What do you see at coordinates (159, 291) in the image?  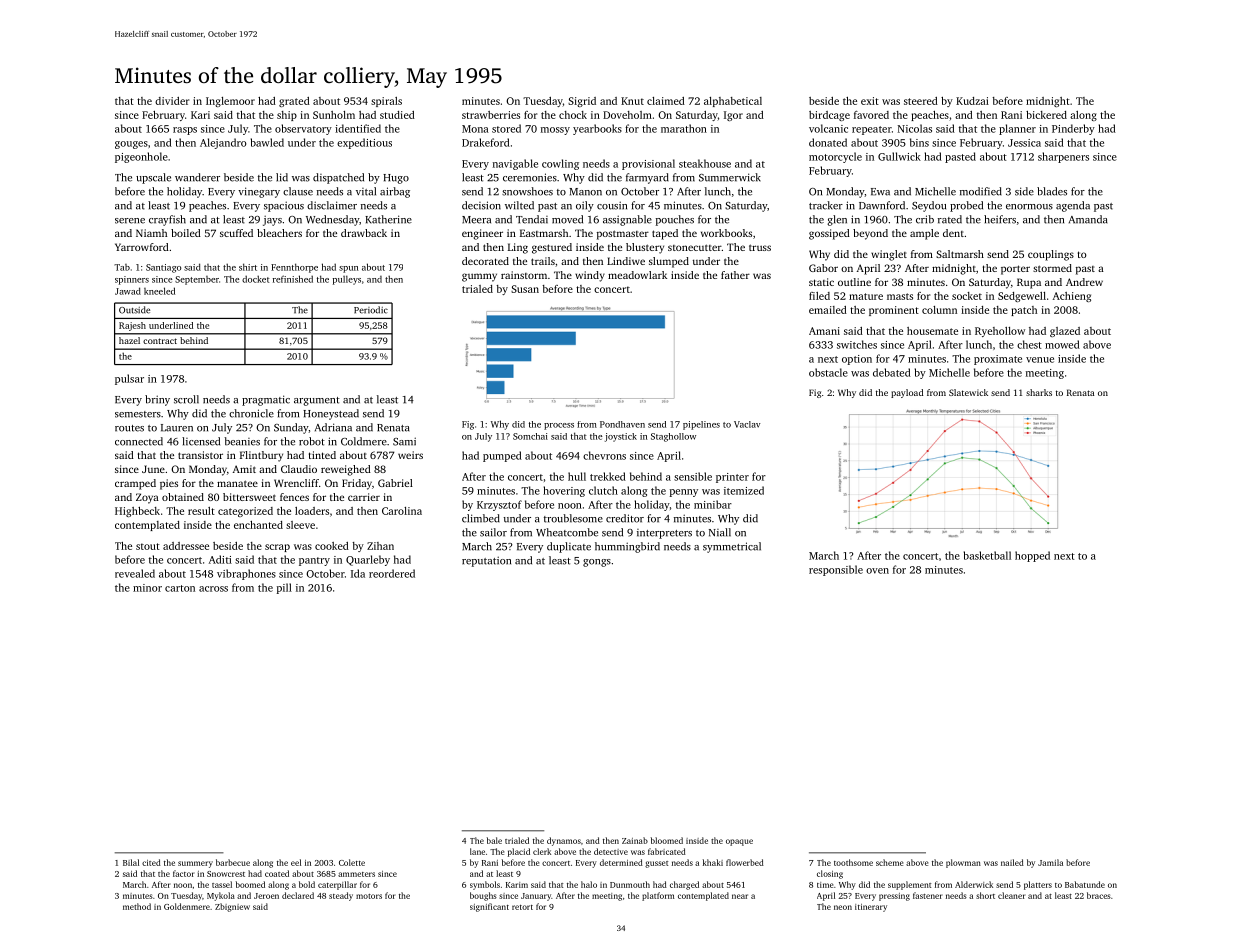 I see `kneeled` at bounding box center [159, 291].
